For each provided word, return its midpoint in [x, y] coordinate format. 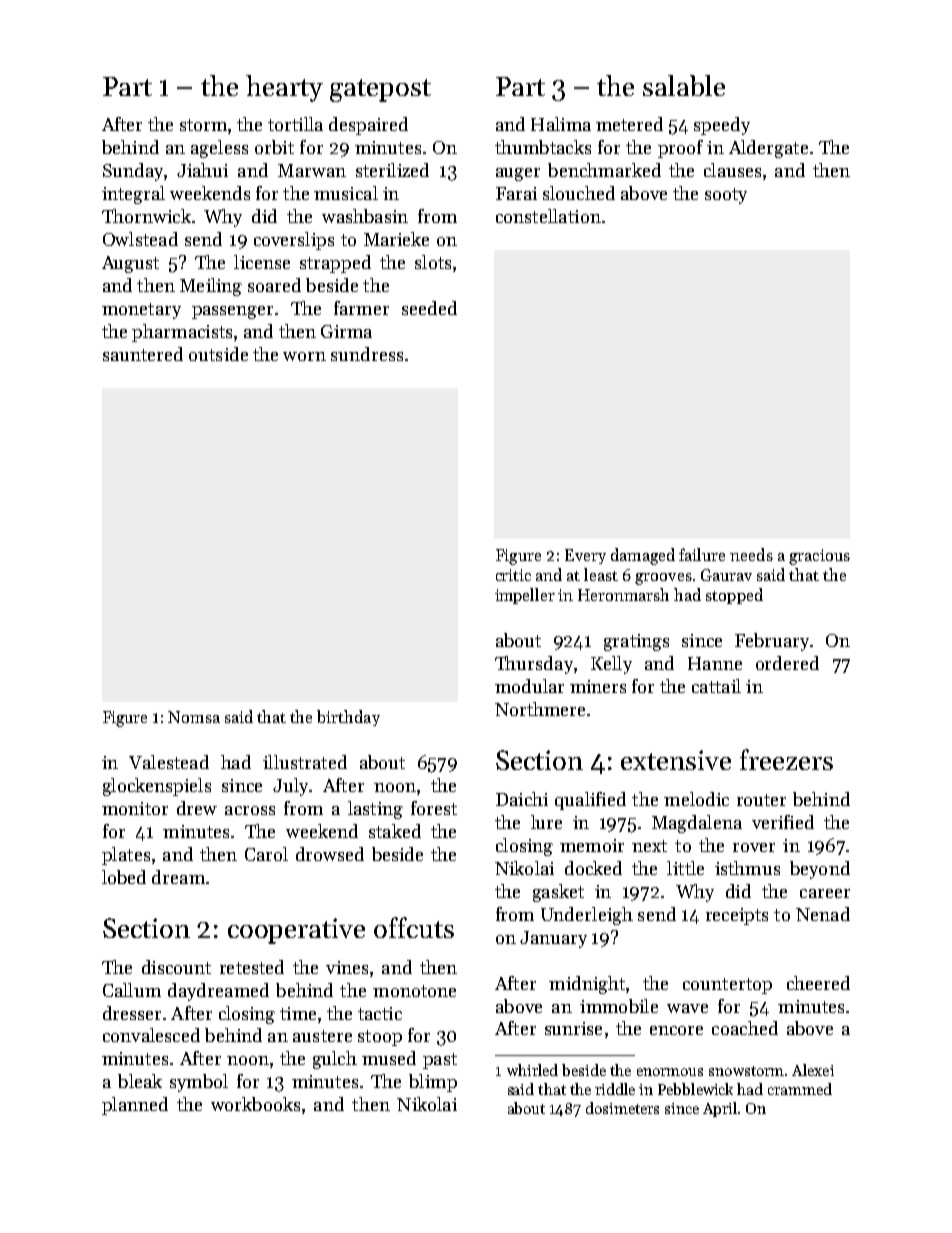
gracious [819, 557]
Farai [516, 193]
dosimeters [622, 1108]
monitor [135, 808]
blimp [433, 1083]
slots [433, 262]
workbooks [255, 1104]
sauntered [143, 354]
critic [513, 575]
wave [687, 1008]
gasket [558, 893]
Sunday [133, 172]
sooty [726, 196]
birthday [348, 718]
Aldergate [768, 149]
